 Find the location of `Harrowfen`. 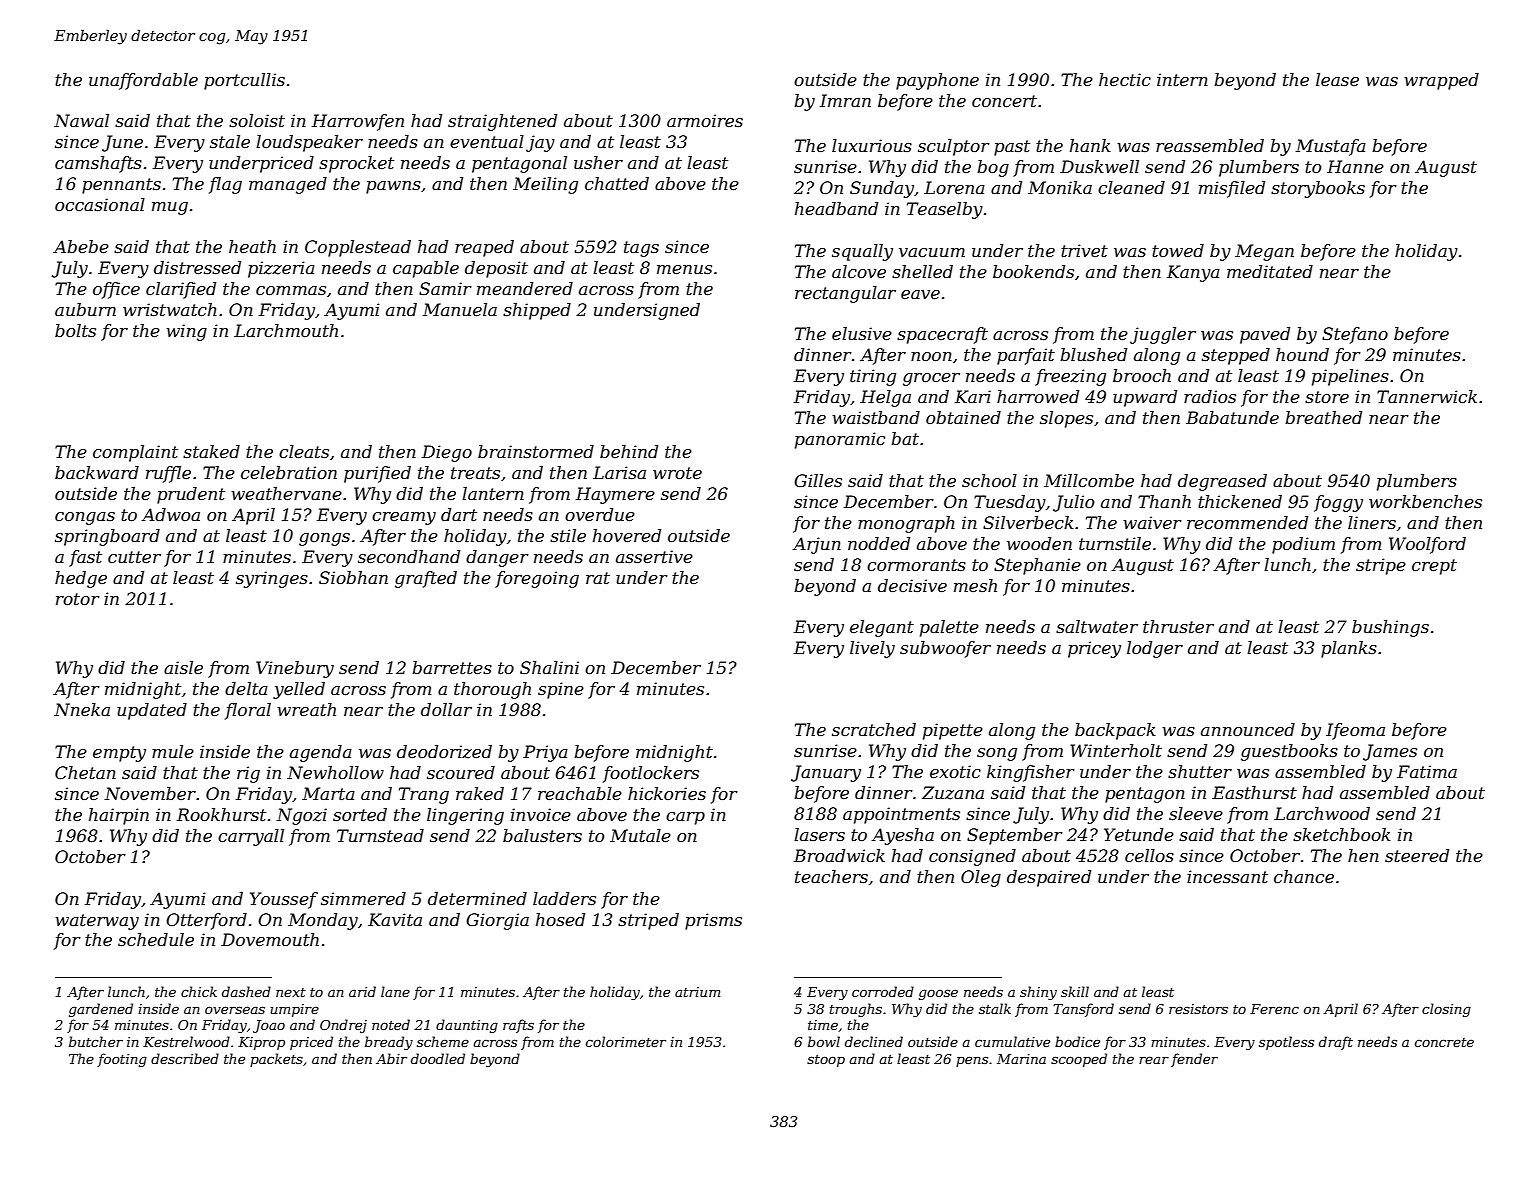

Harrowfen is located at coordinates (358, 122).
